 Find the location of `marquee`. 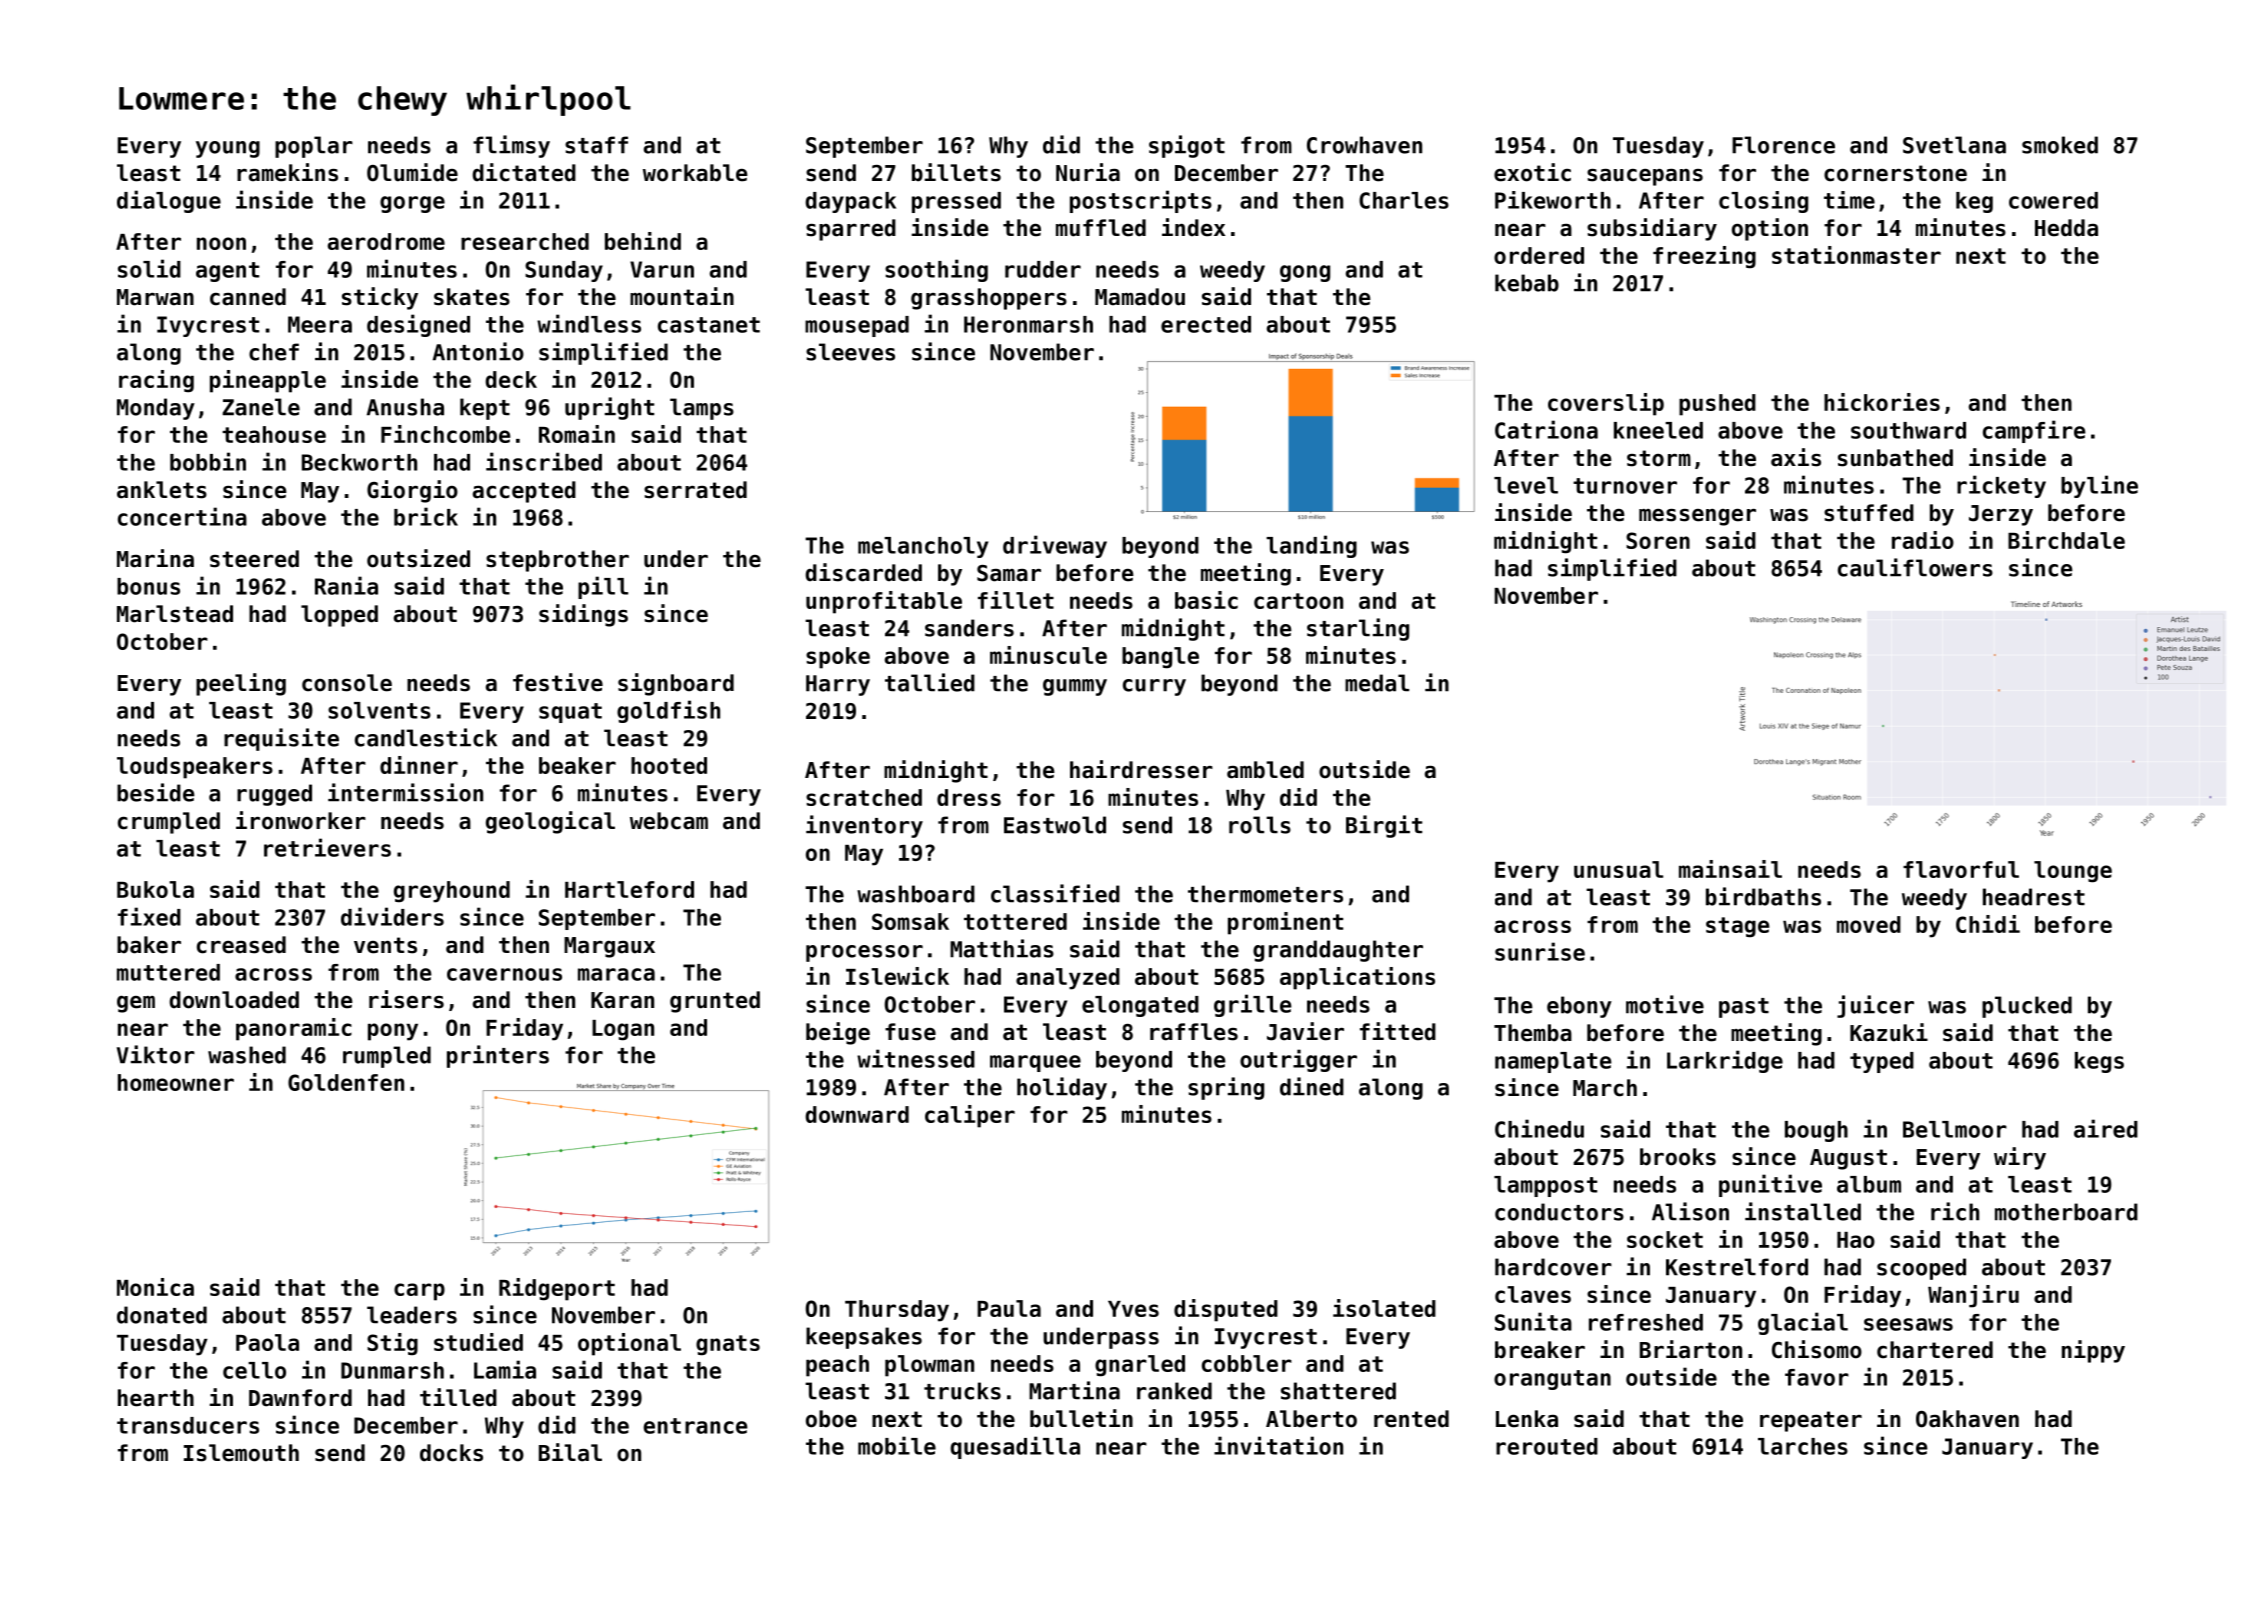

marquee is located at coordinates (1035, 1063).
